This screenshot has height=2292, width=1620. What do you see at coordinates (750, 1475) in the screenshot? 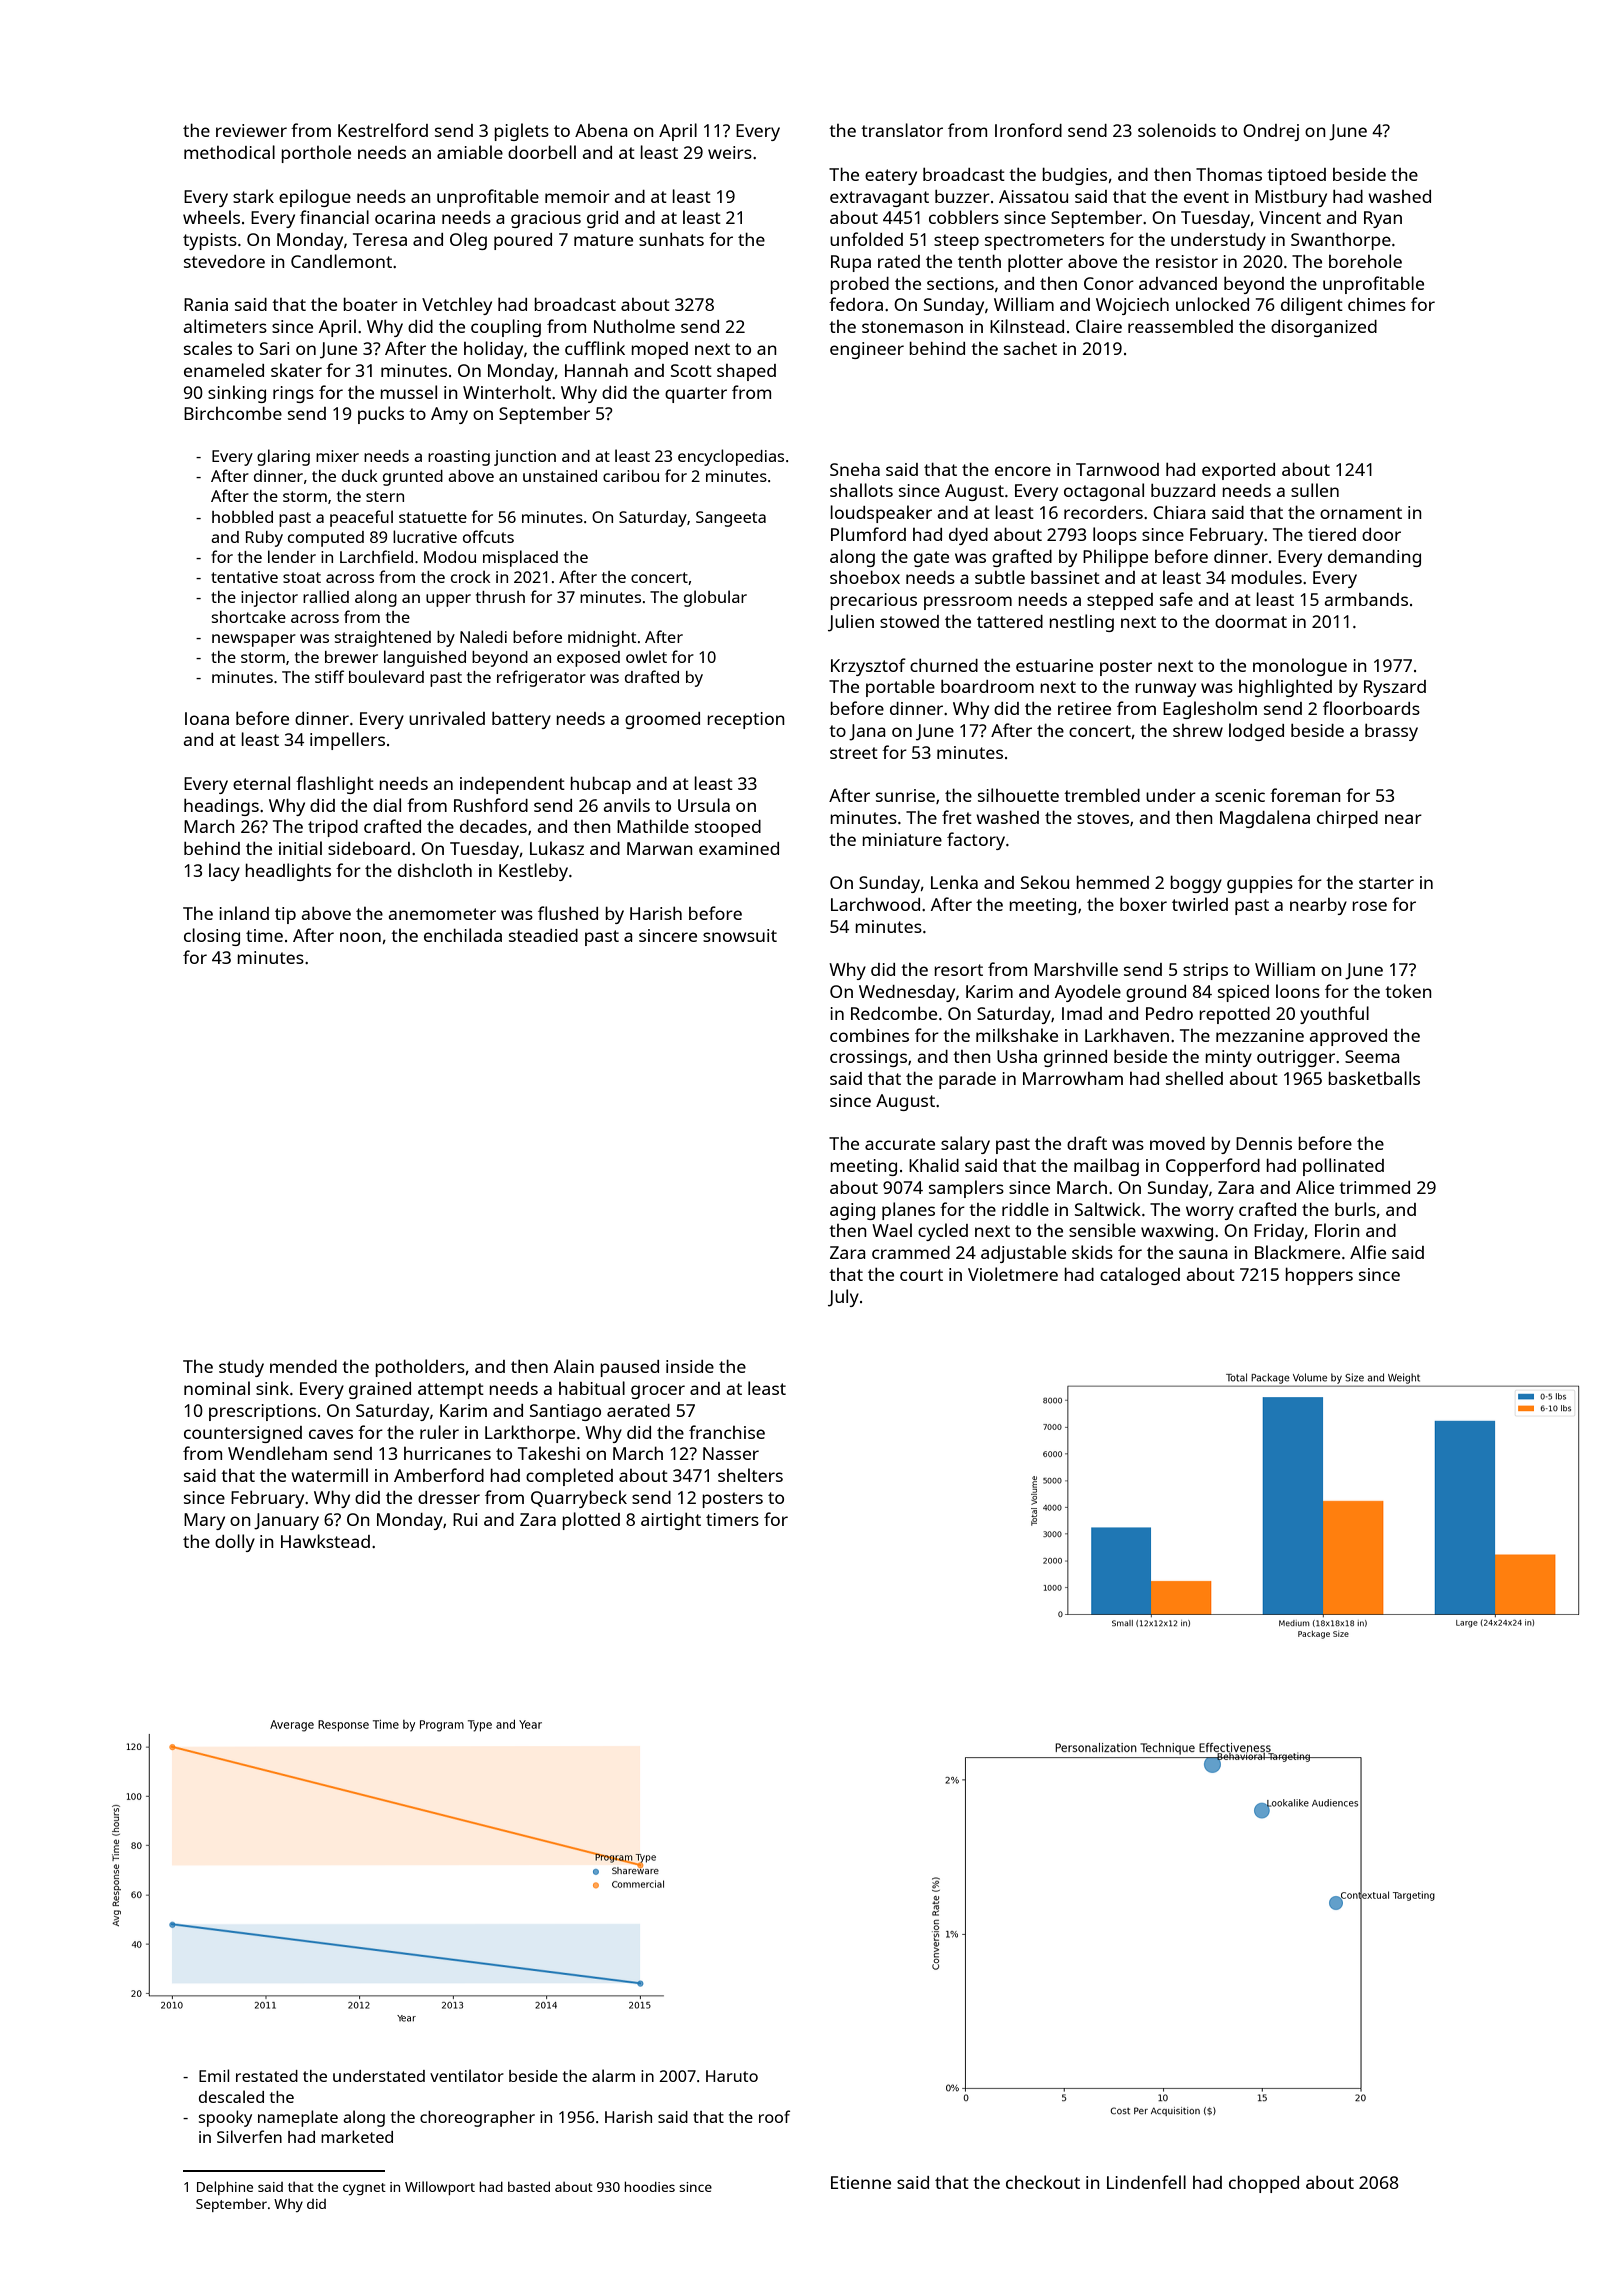
I see `shelters` at bounding box center [750, 1475].
